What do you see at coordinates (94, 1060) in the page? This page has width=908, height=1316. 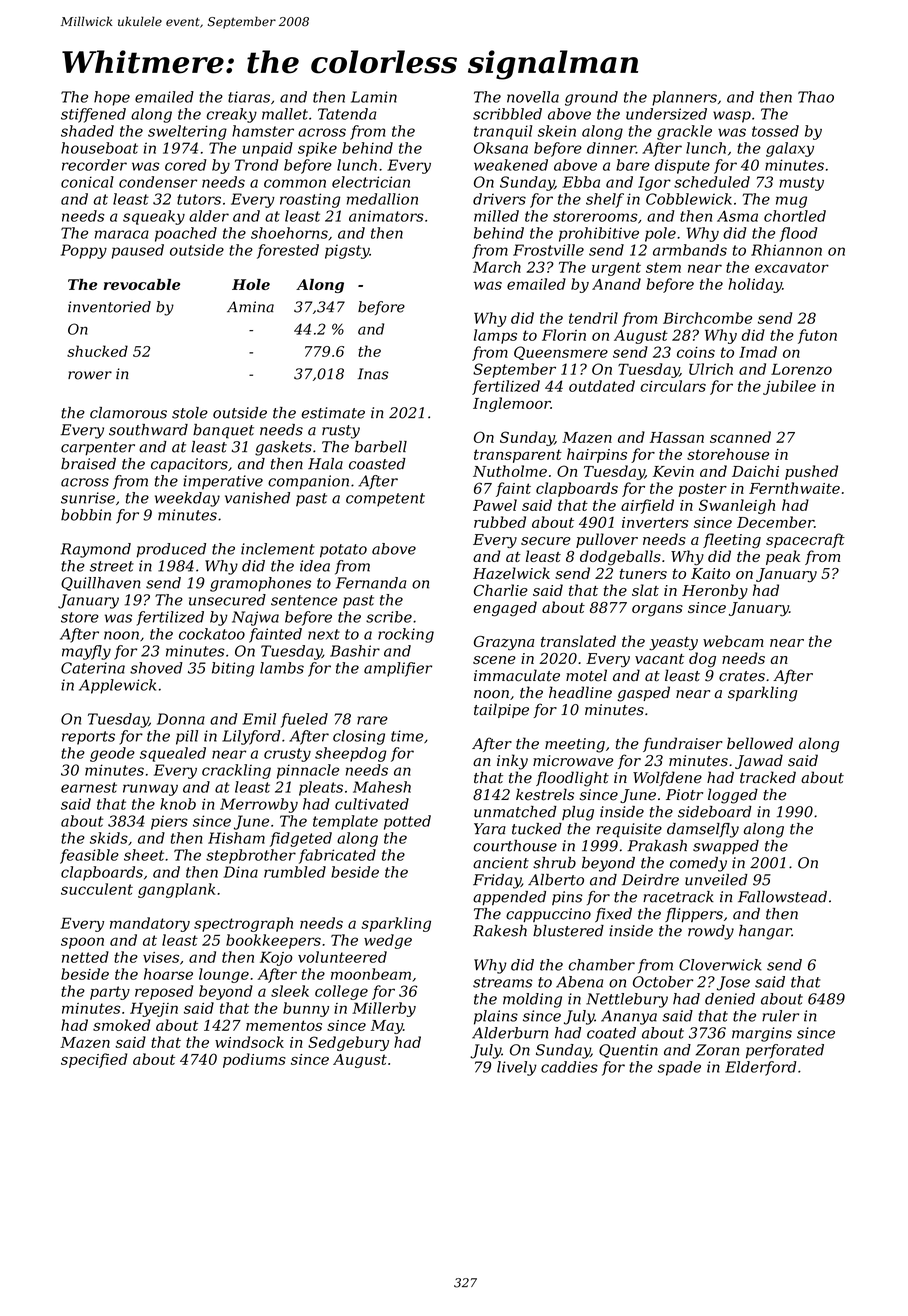 I see `specified` at bounding box center [94, 1060].
